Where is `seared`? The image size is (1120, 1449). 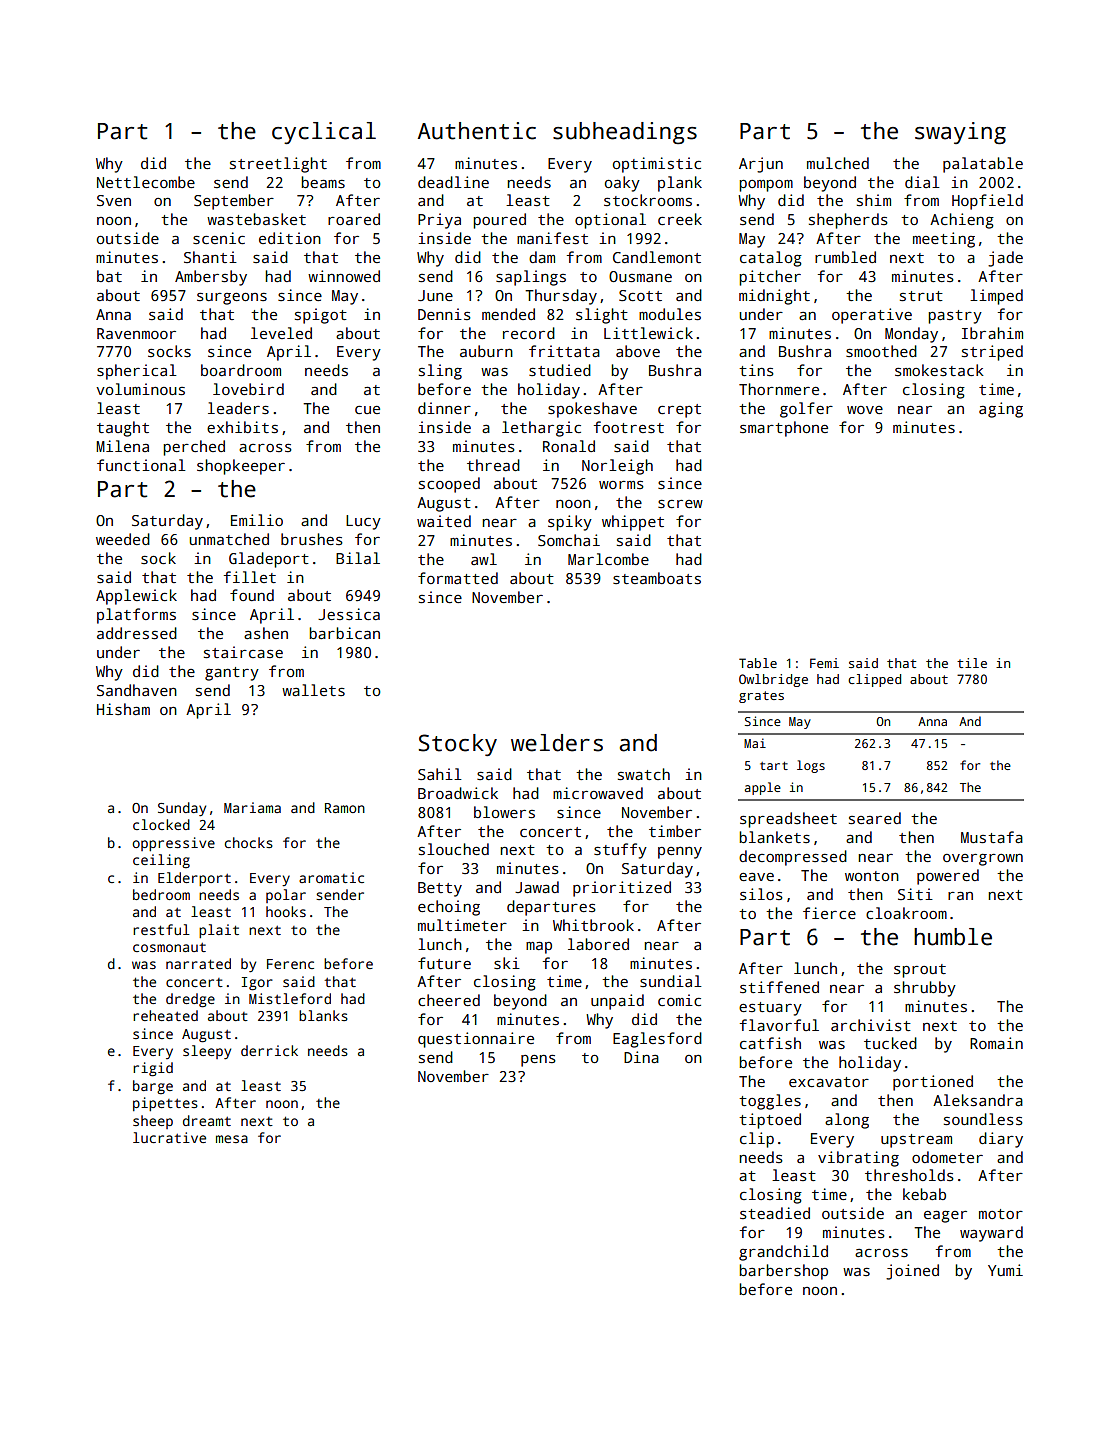
seared is located at coordinates (875, 818).
